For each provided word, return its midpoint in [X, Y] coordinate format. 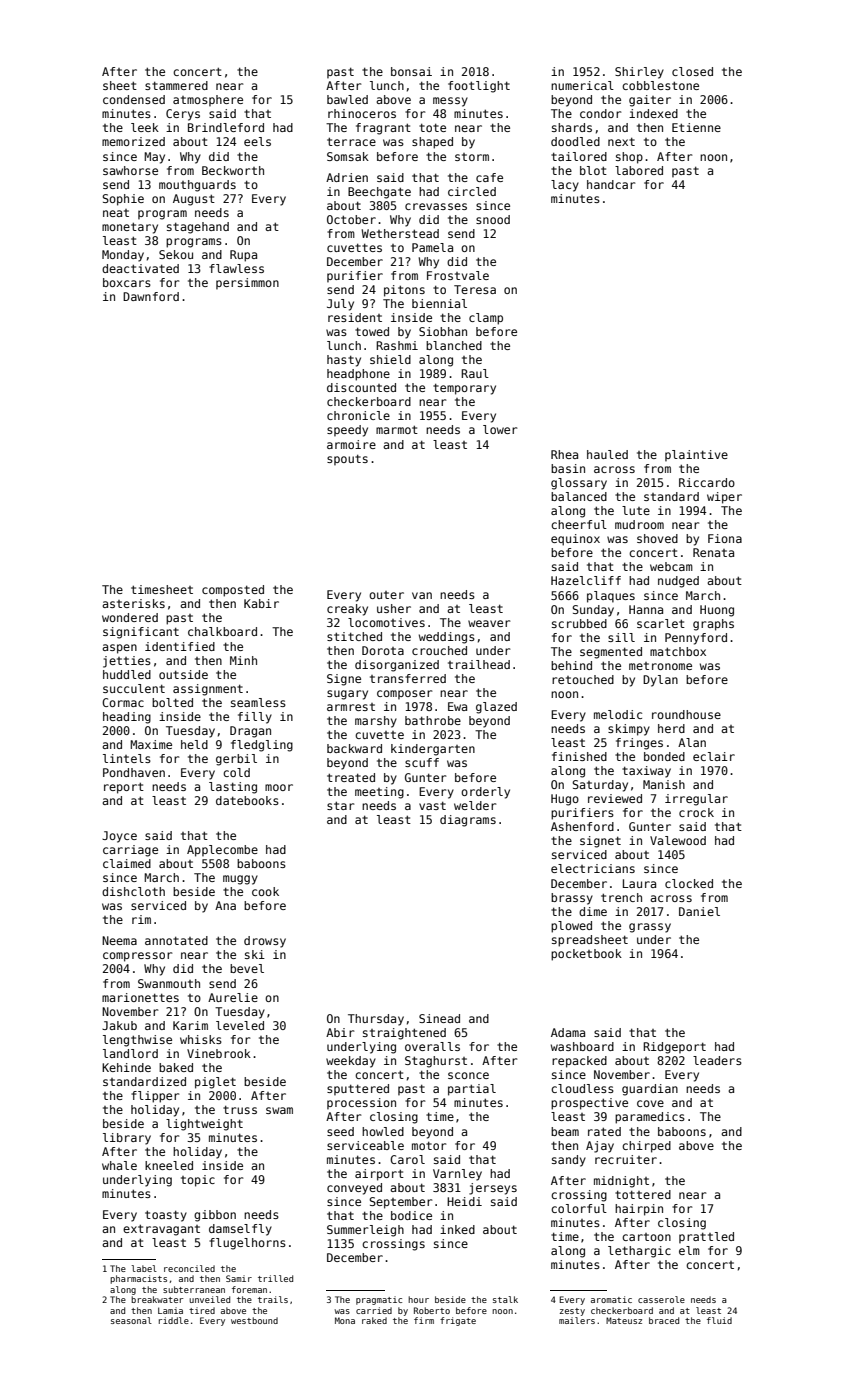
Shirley [639, 73]
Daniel [699, 911]
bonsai [411, 71]
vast [432, 806]
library [127, 1139]
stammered [176, 85]
